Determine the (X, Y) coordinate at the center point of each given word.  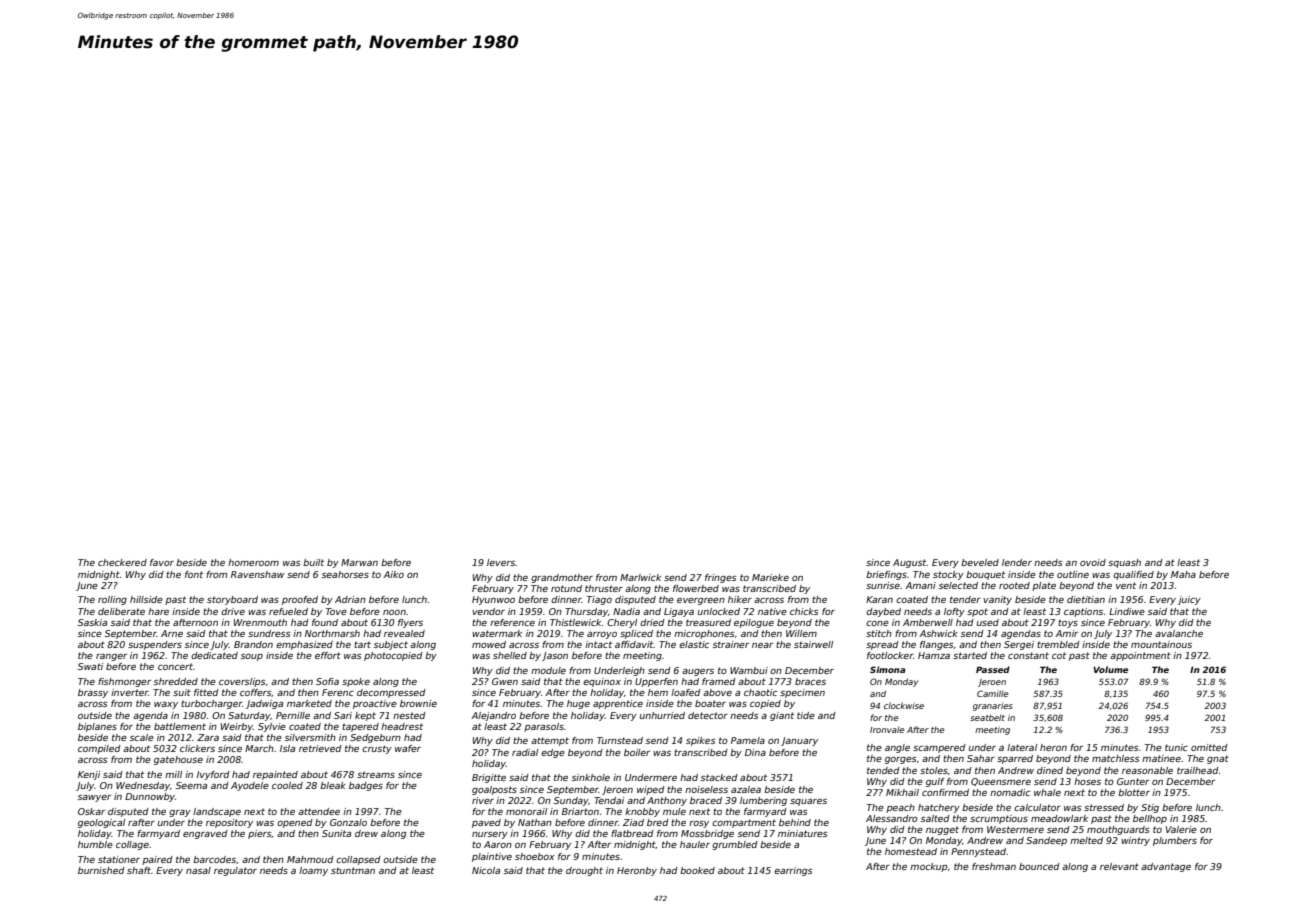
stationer (119, 859)
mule (674, 811)
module (548, 670)
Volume (1110, 669)
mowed (489, 644)
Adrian (350, 599)
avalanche (1179, 633)
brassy (93, 693)
